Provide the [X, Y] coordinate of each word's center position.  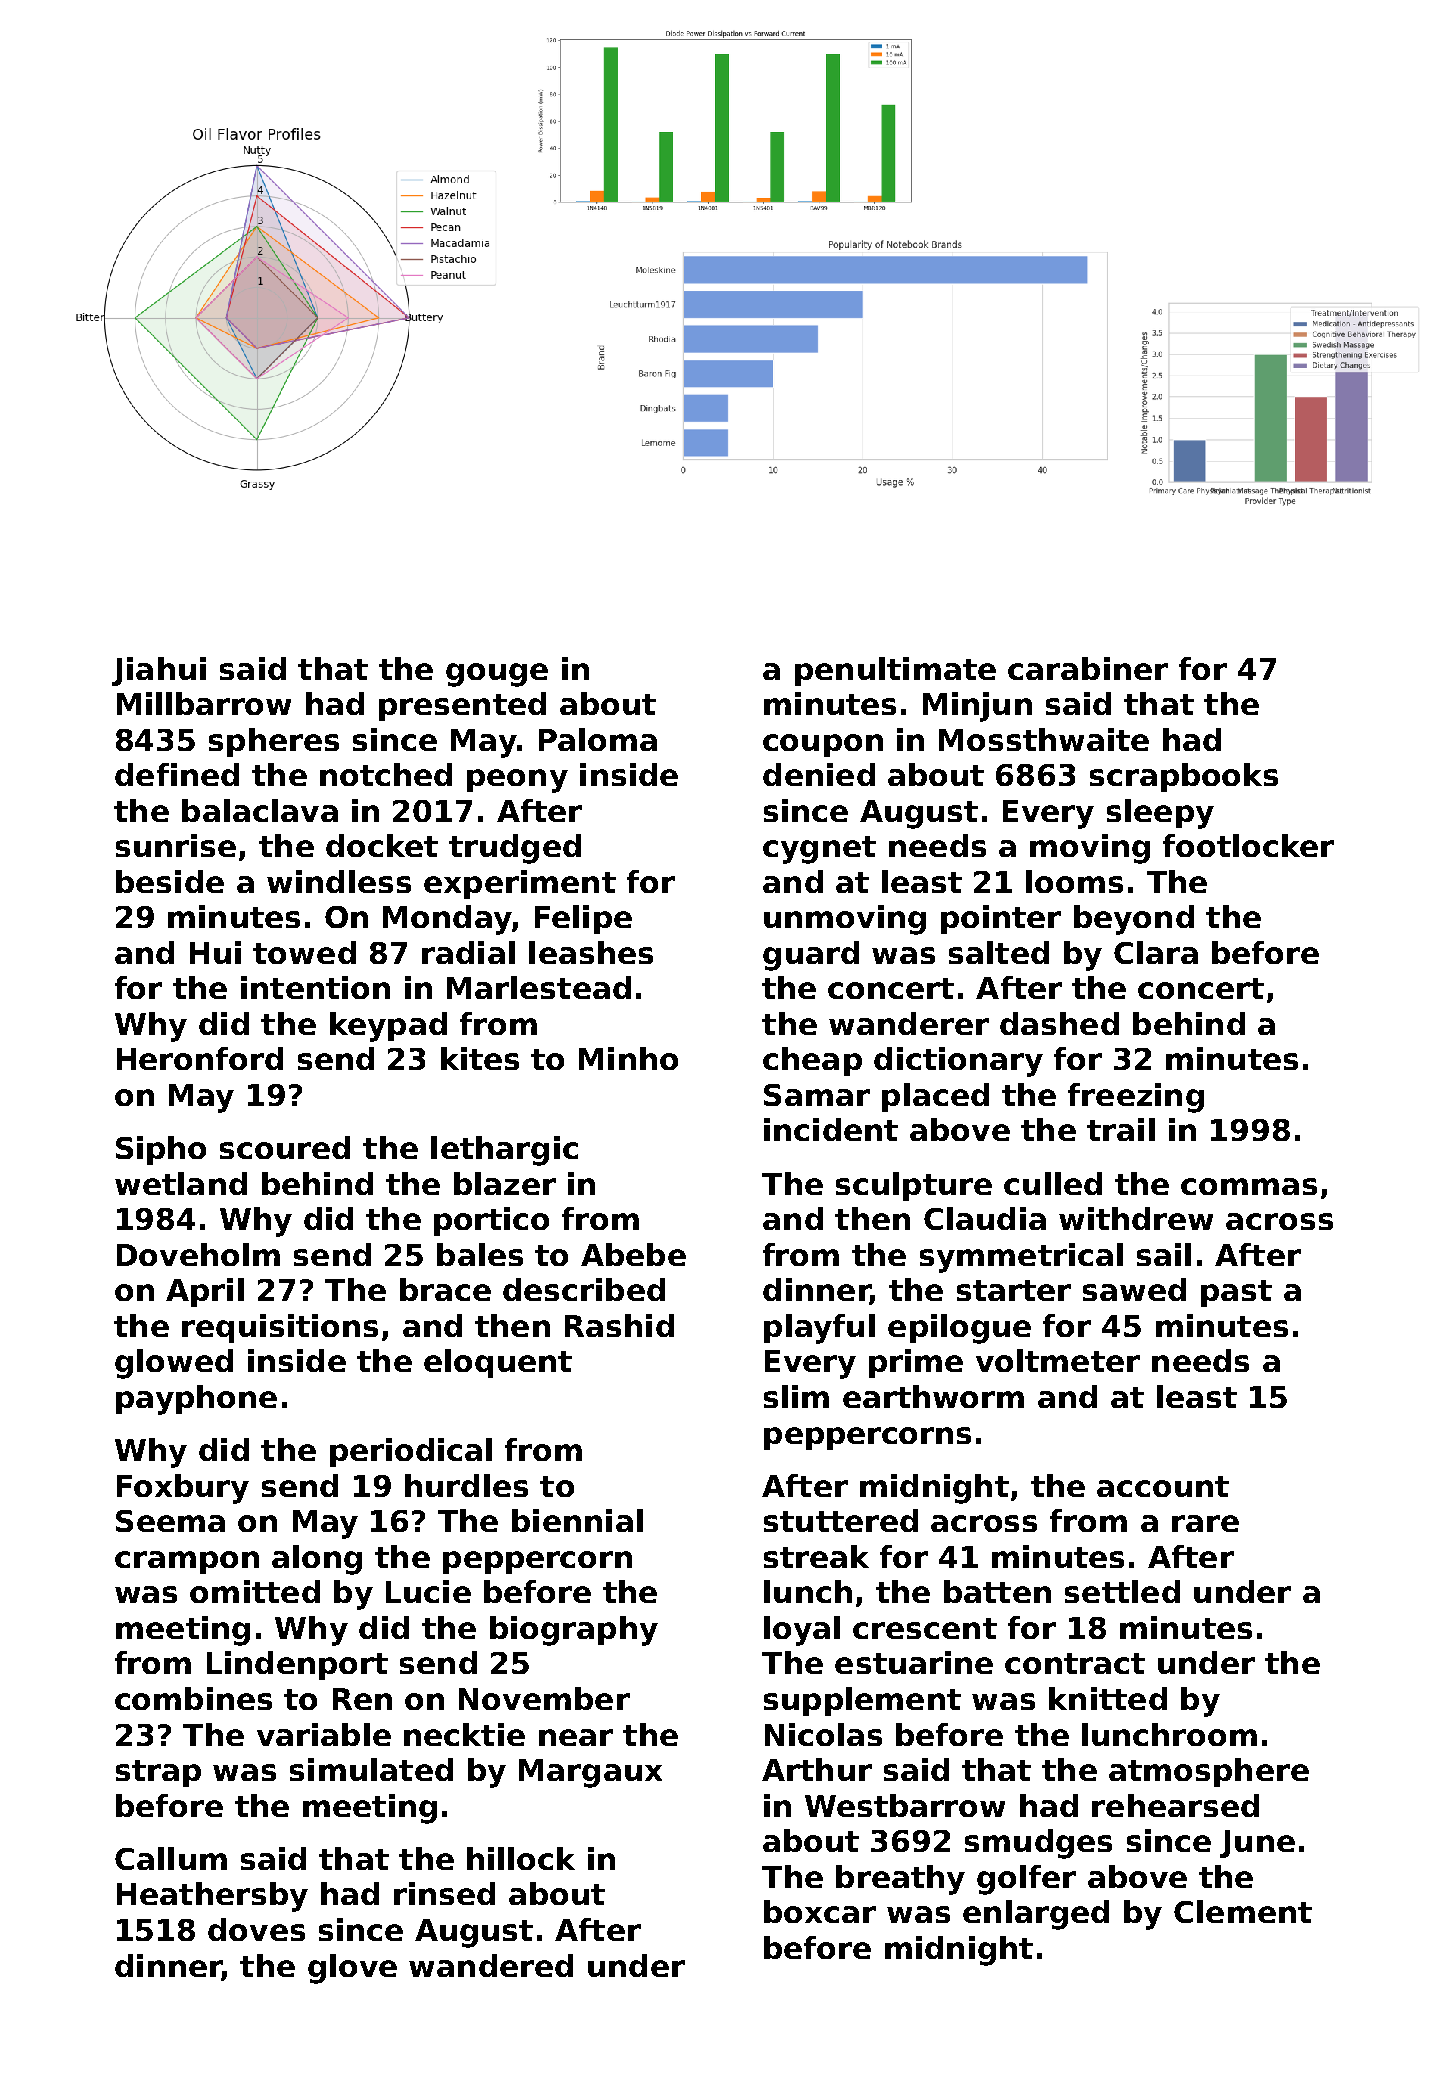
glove [352, 1969]
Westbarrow [905, 1805]
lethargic [504, 1151]
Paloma [598, 739]
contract [1075, 1663]
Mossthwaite [1044, 739]
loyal [802, 1631]
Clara [1156, 952]
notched [386, 774]
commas [1249, 1186]
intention [315, 987]
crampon [187, 1562]
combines [193, 1698]
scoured [285, 1147]
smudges [1038, 1844]
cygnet [819, 850]
